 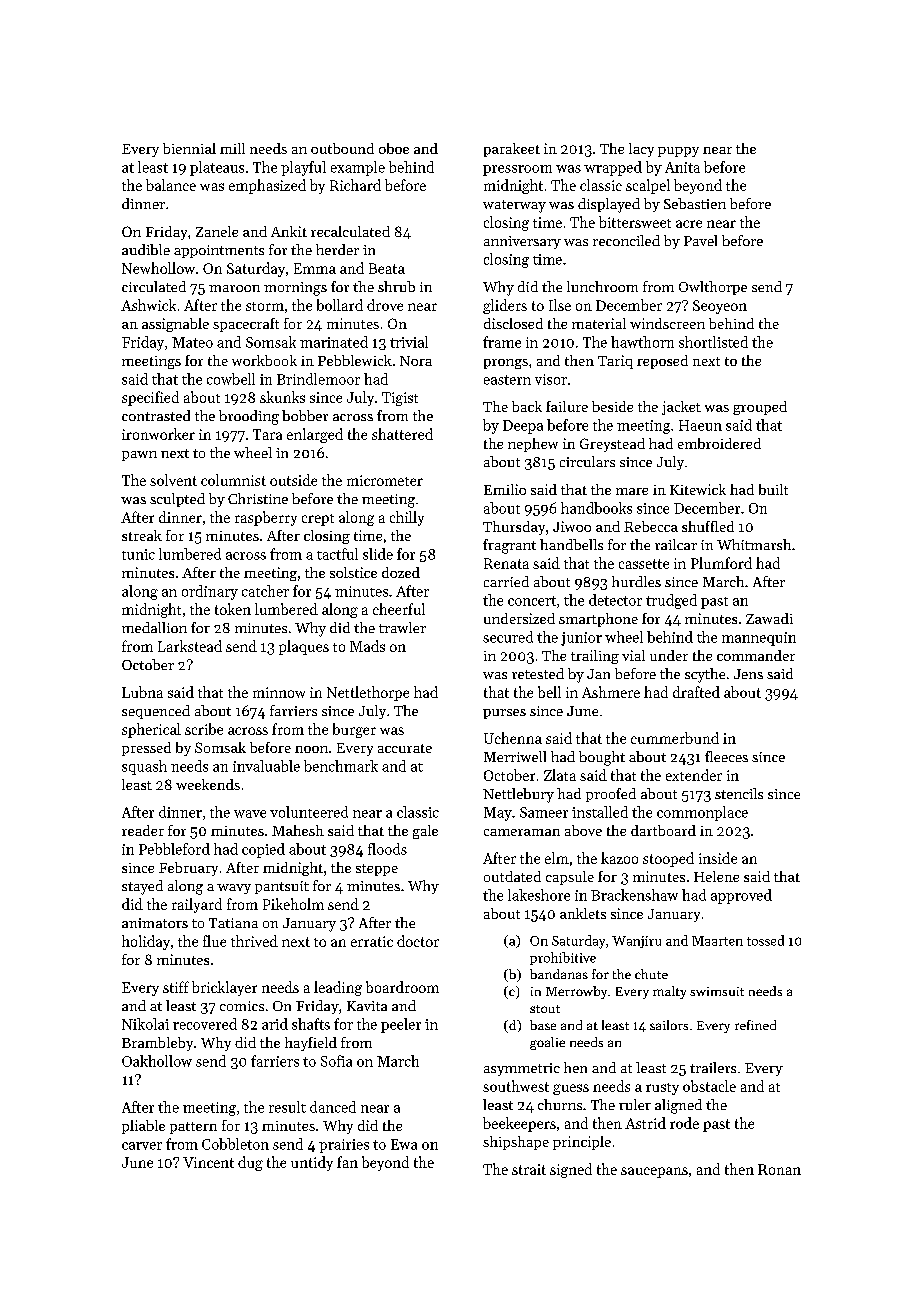 I want to click on shafts, so click(x=311, y=1024).
